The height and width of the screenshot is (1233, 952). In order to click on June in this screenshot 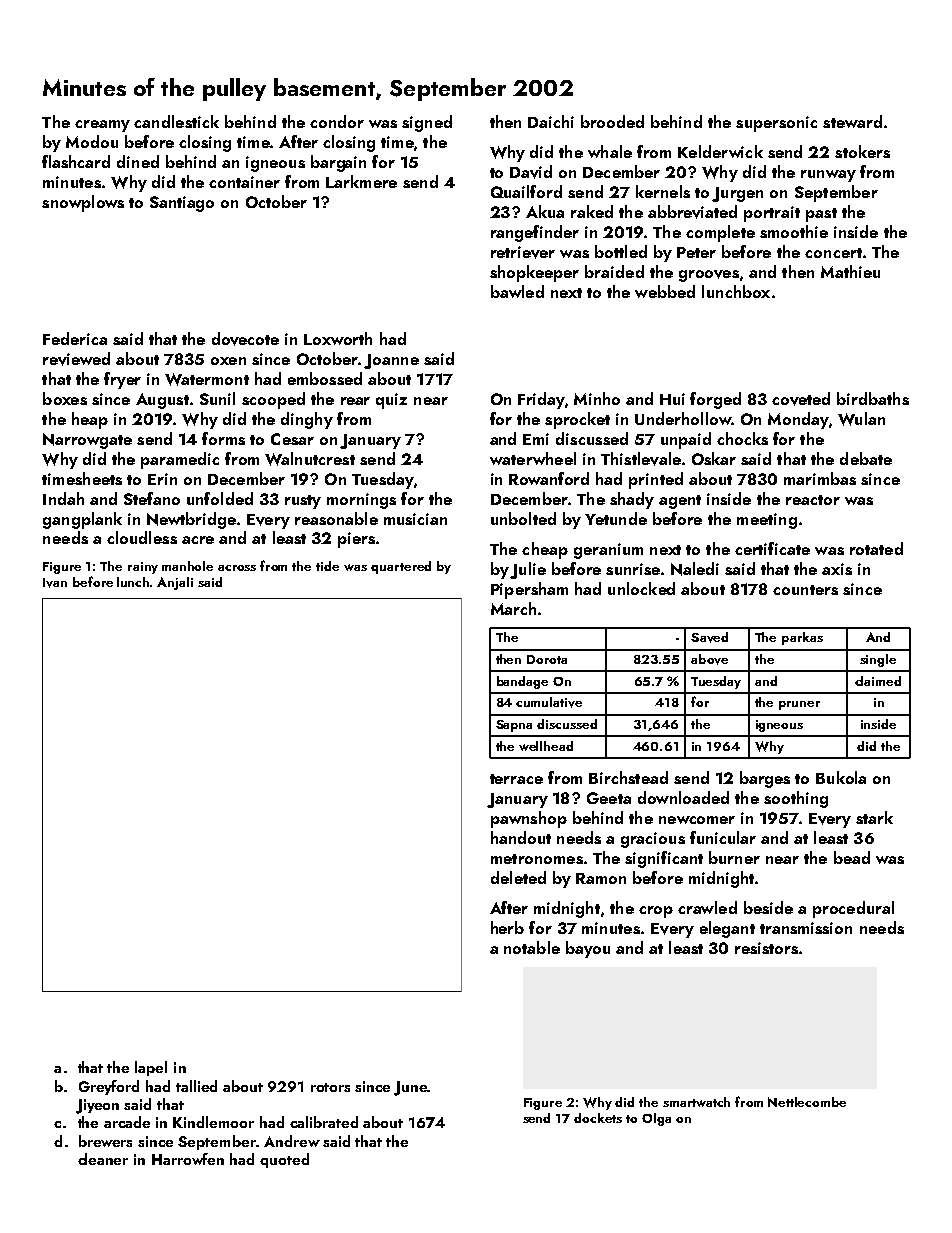, I will do `click(410, 1088)`.
